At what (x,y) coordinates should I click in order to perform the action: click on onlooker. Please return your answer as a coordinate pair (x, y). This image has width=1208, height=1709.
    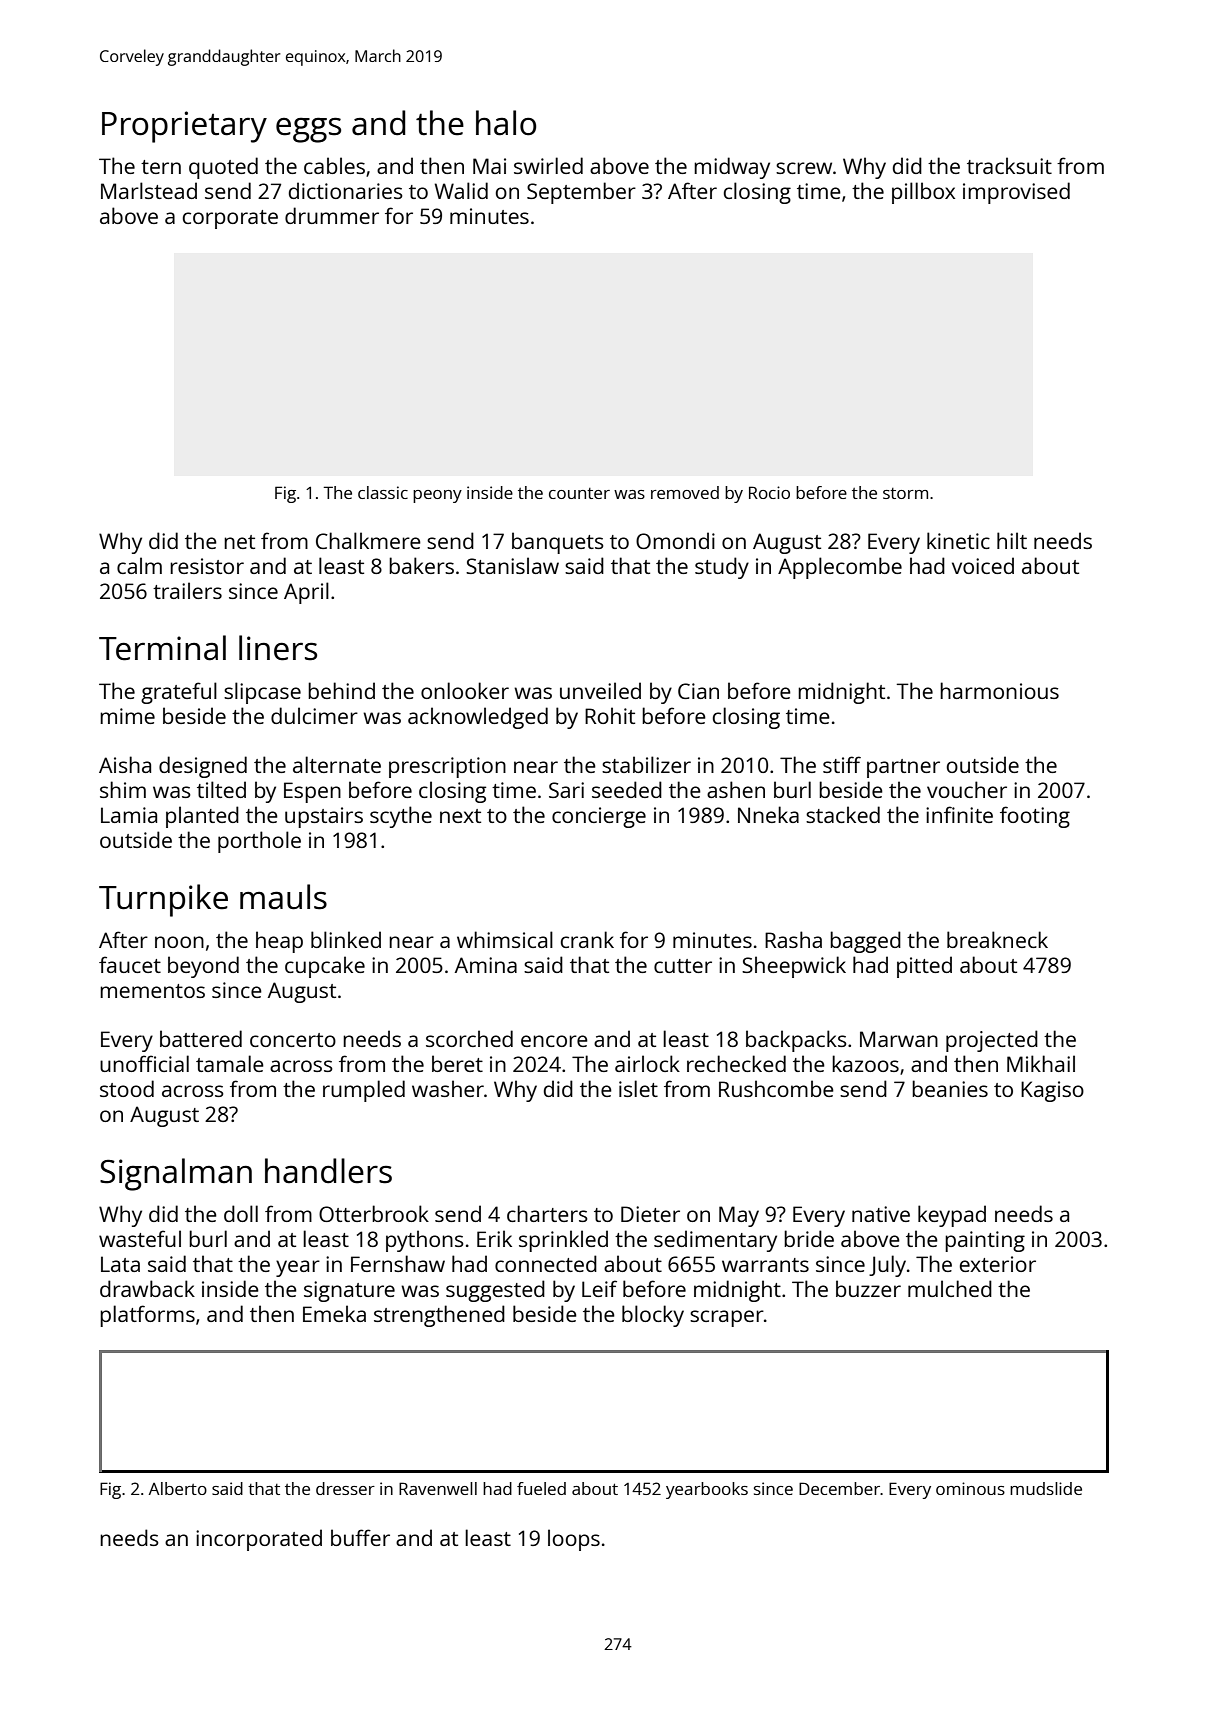
    Looking at the image, I should click on (465, 690).
